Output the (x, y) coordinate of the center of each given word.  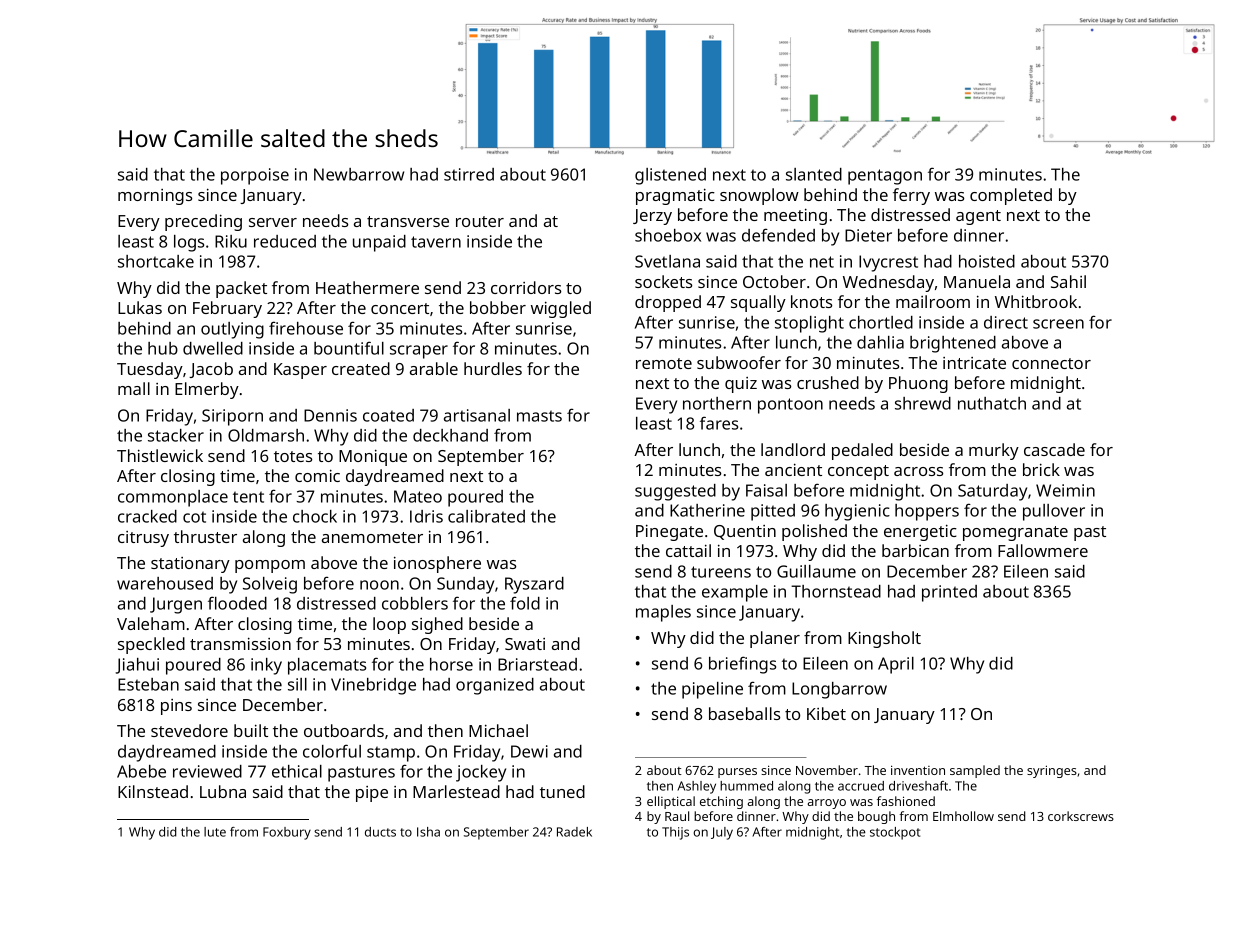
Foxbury (287, 833)
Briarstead (537, 664)
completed (1011, 196)
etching (721, 802)
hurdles (493, 368)
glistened (670, 176)
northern (717, 403)
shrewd (923, 403)
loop (389, 625)
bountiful (349, 348)
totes (293, 456)
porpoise (255, 176)
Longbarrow (839, 690)
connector (1051, 363)
